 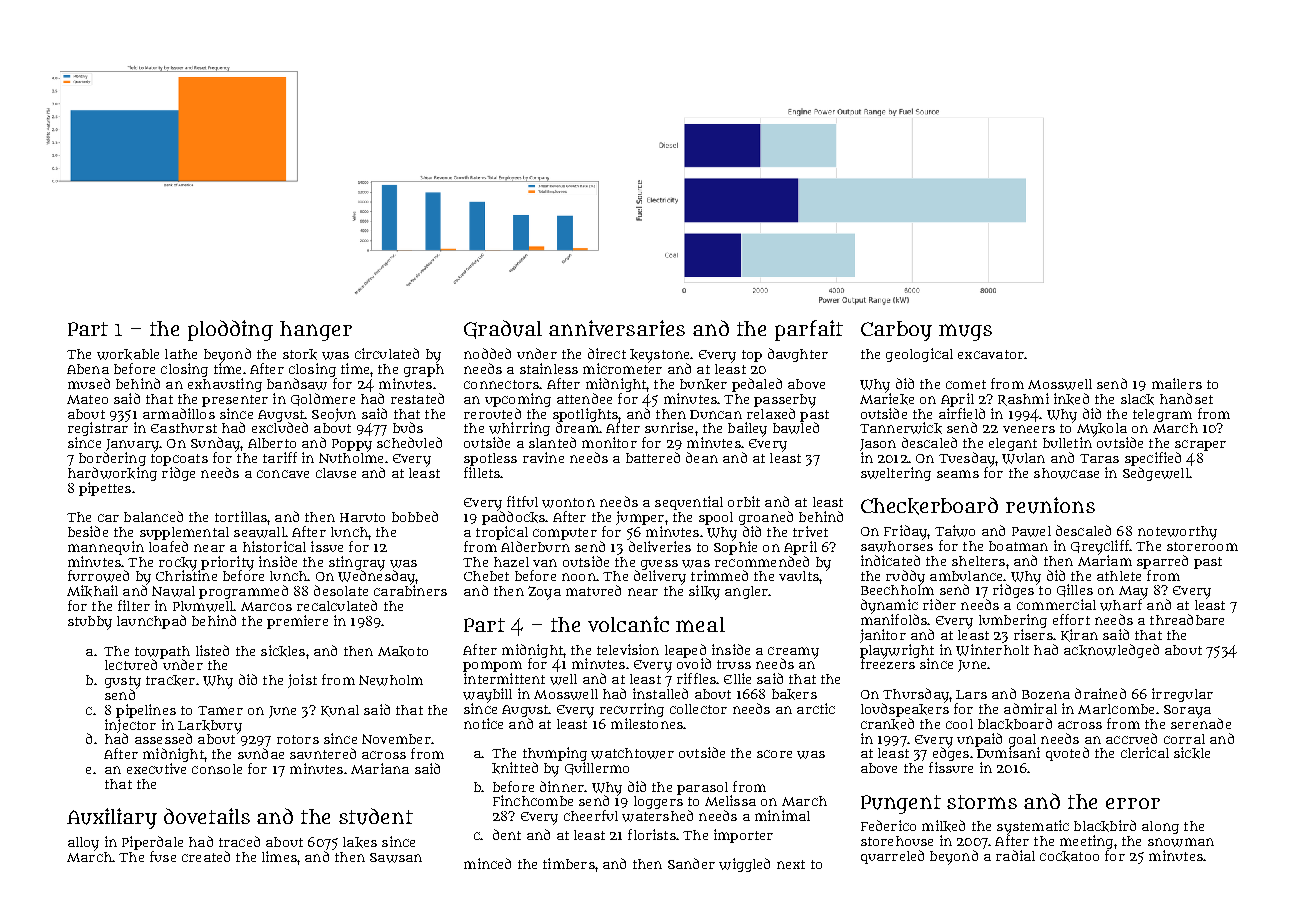 I want to click on carabiners, so click(x=410, y=590).
